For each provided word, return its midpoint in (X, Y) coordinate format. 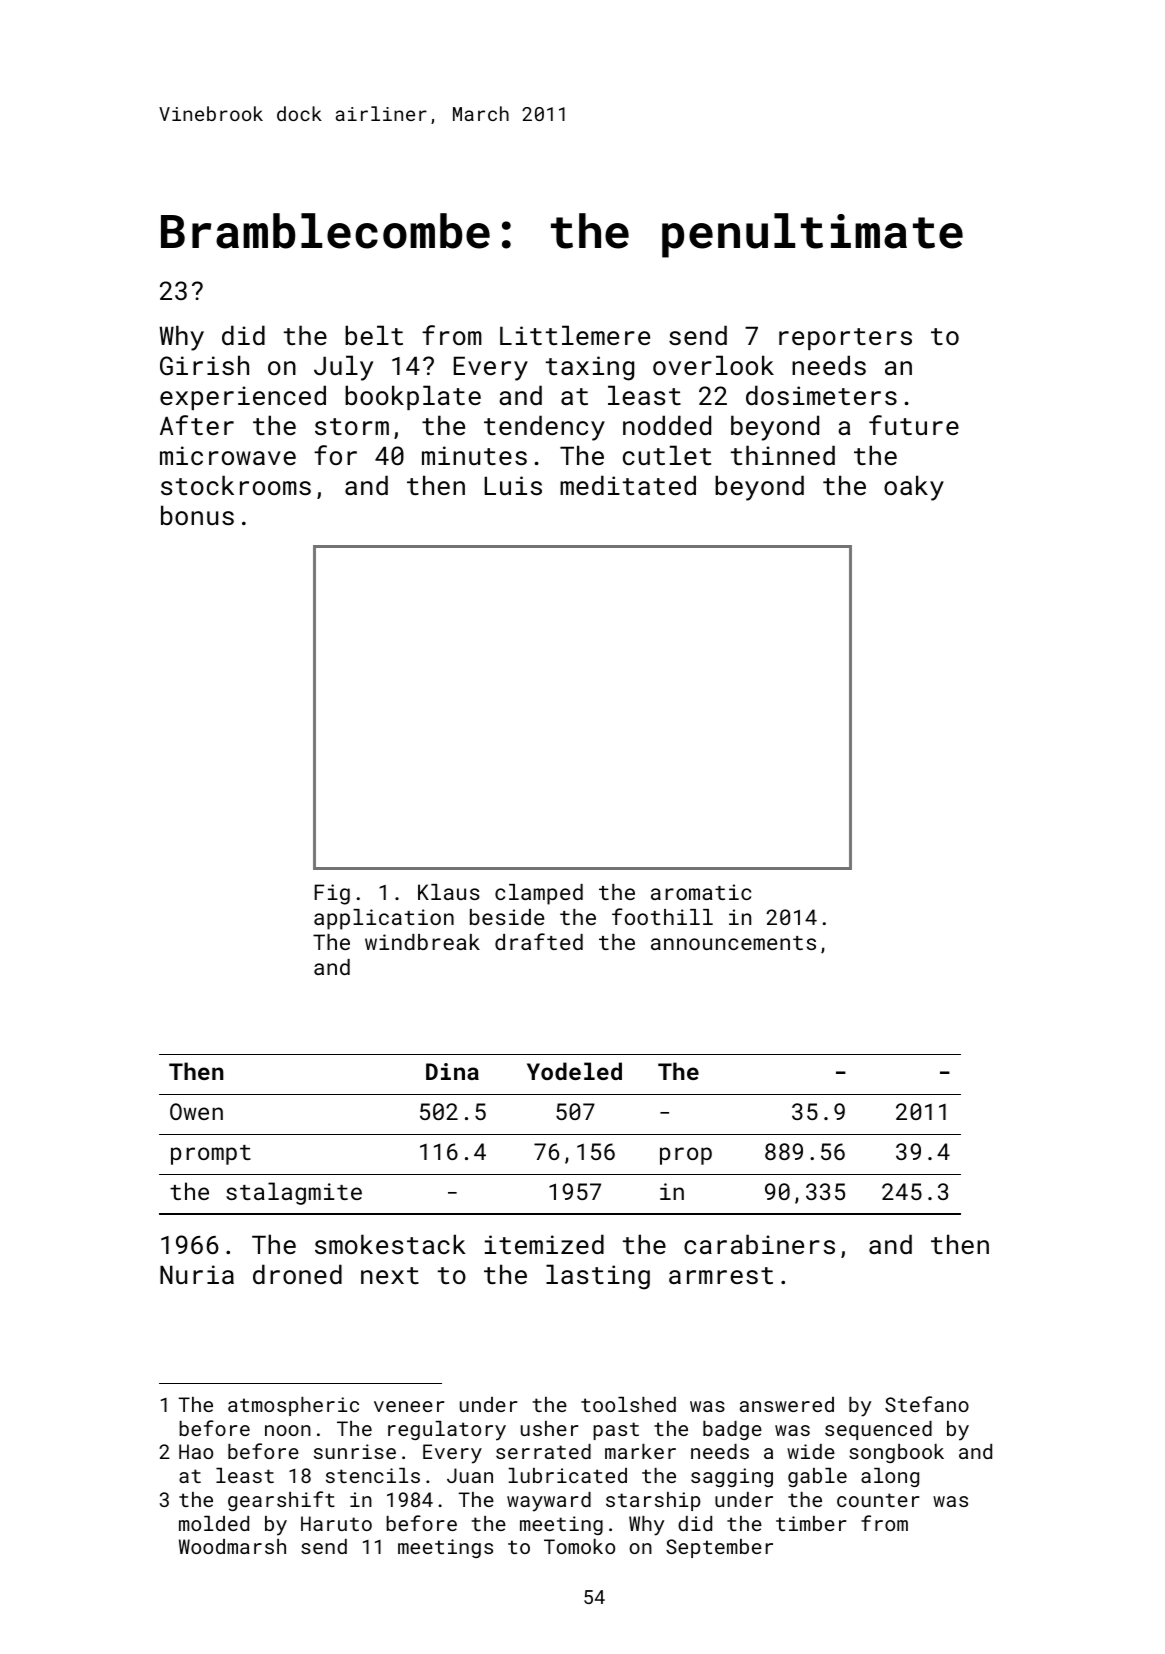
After (197, 425)
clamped (539, 894)
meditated (628, 485)
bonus (197, 515)
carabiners (759, 1244)
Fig (332, 894)
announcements (733, 943)
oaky (914, 488)
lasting (598, 1277)
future (914, 425)
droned (297, 1274)
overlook (713, 365)
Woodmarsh (232, 1546)
